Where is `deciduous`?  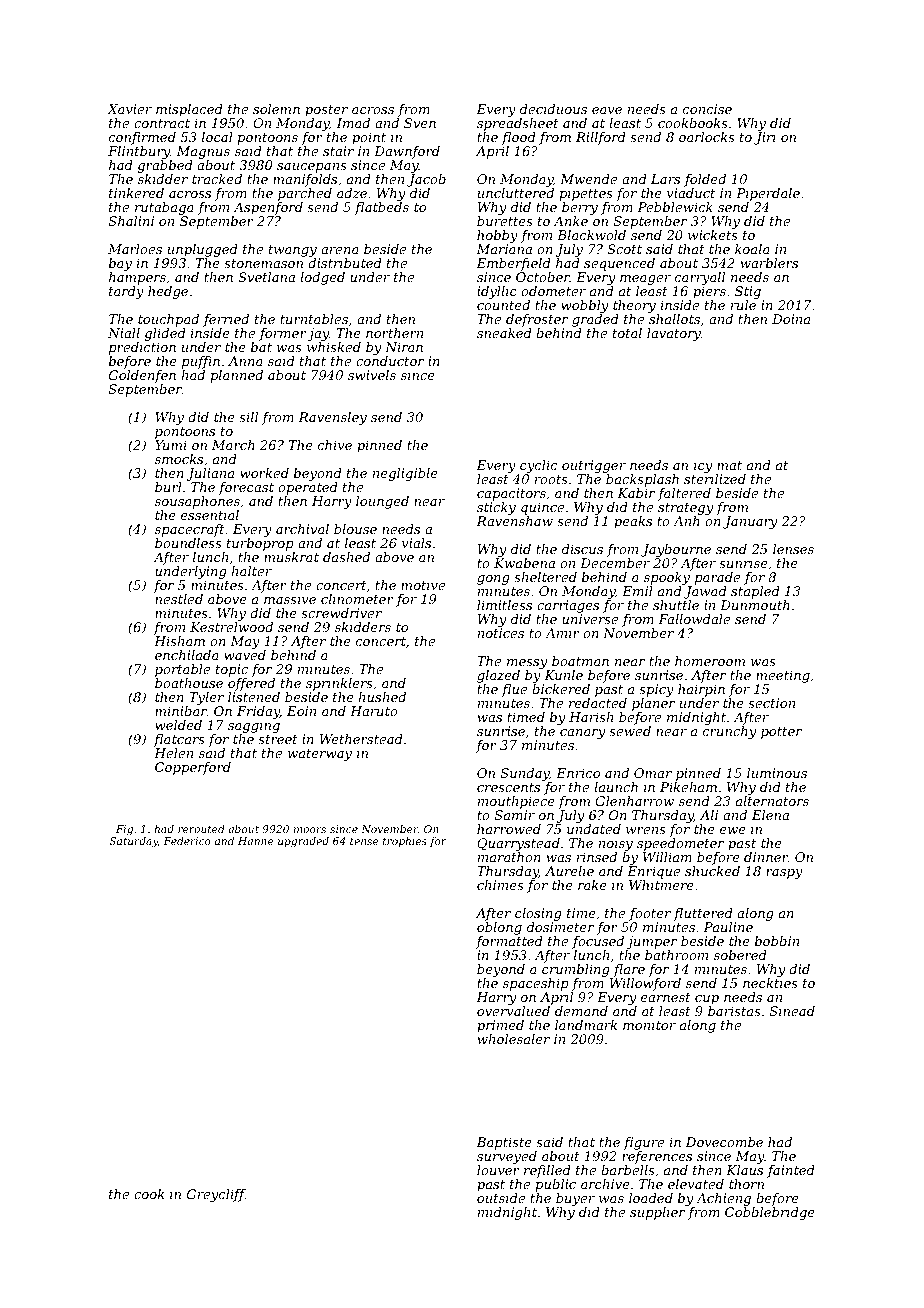 deciduous is located at coordinates (553, 109).
